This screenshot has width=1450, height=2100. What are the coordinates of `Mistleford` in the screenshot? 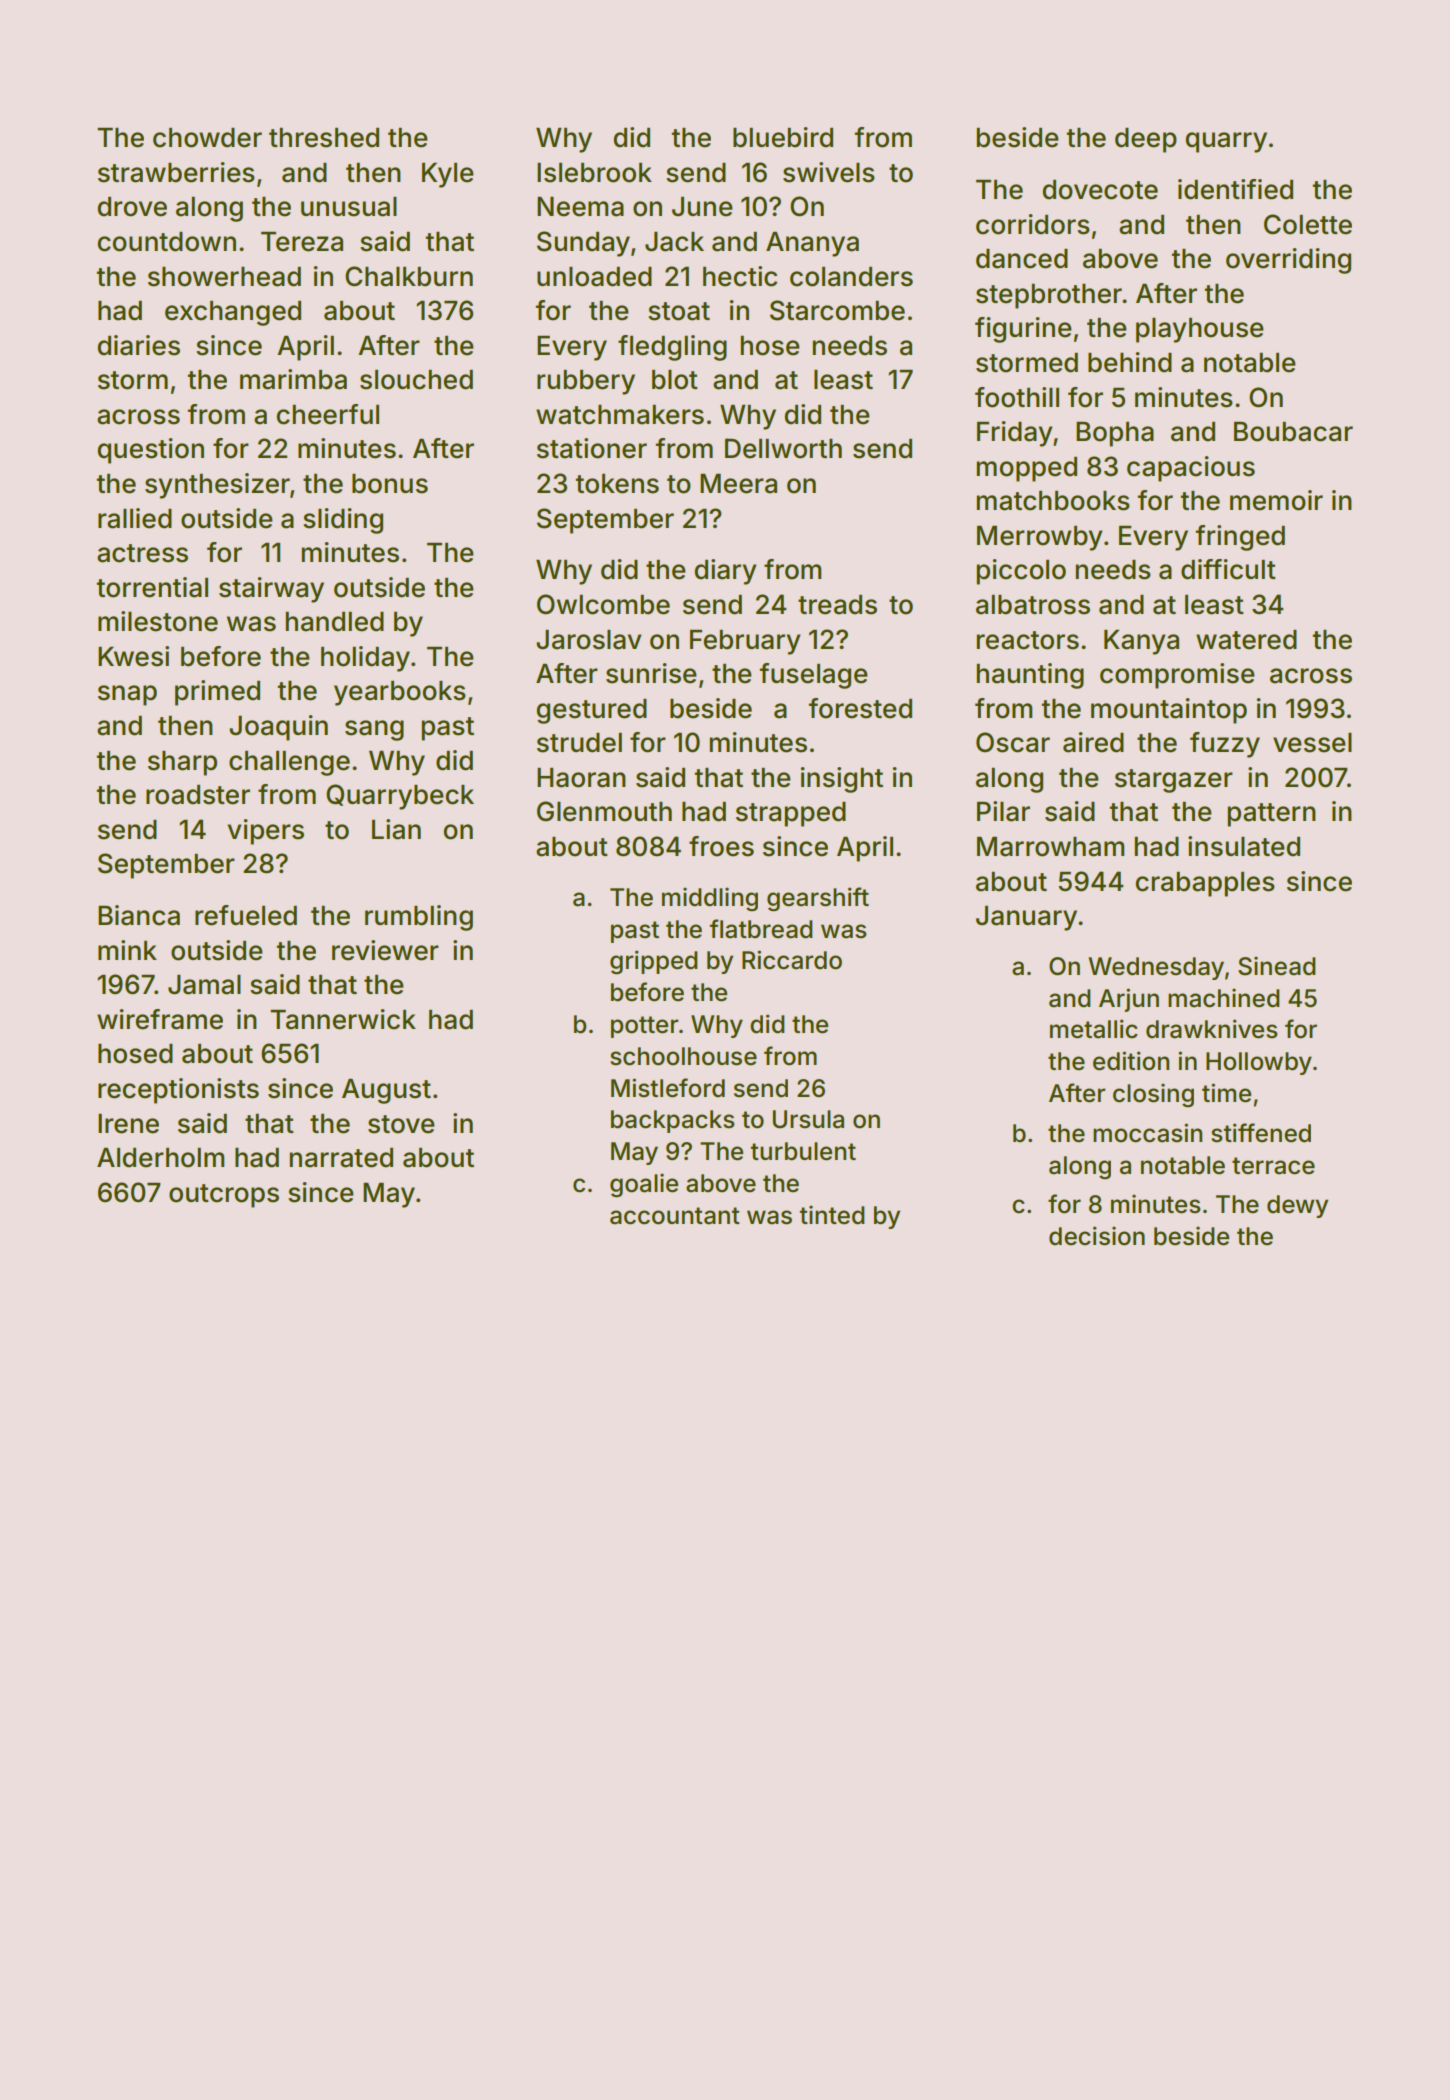 It's located at (668, 1088).
